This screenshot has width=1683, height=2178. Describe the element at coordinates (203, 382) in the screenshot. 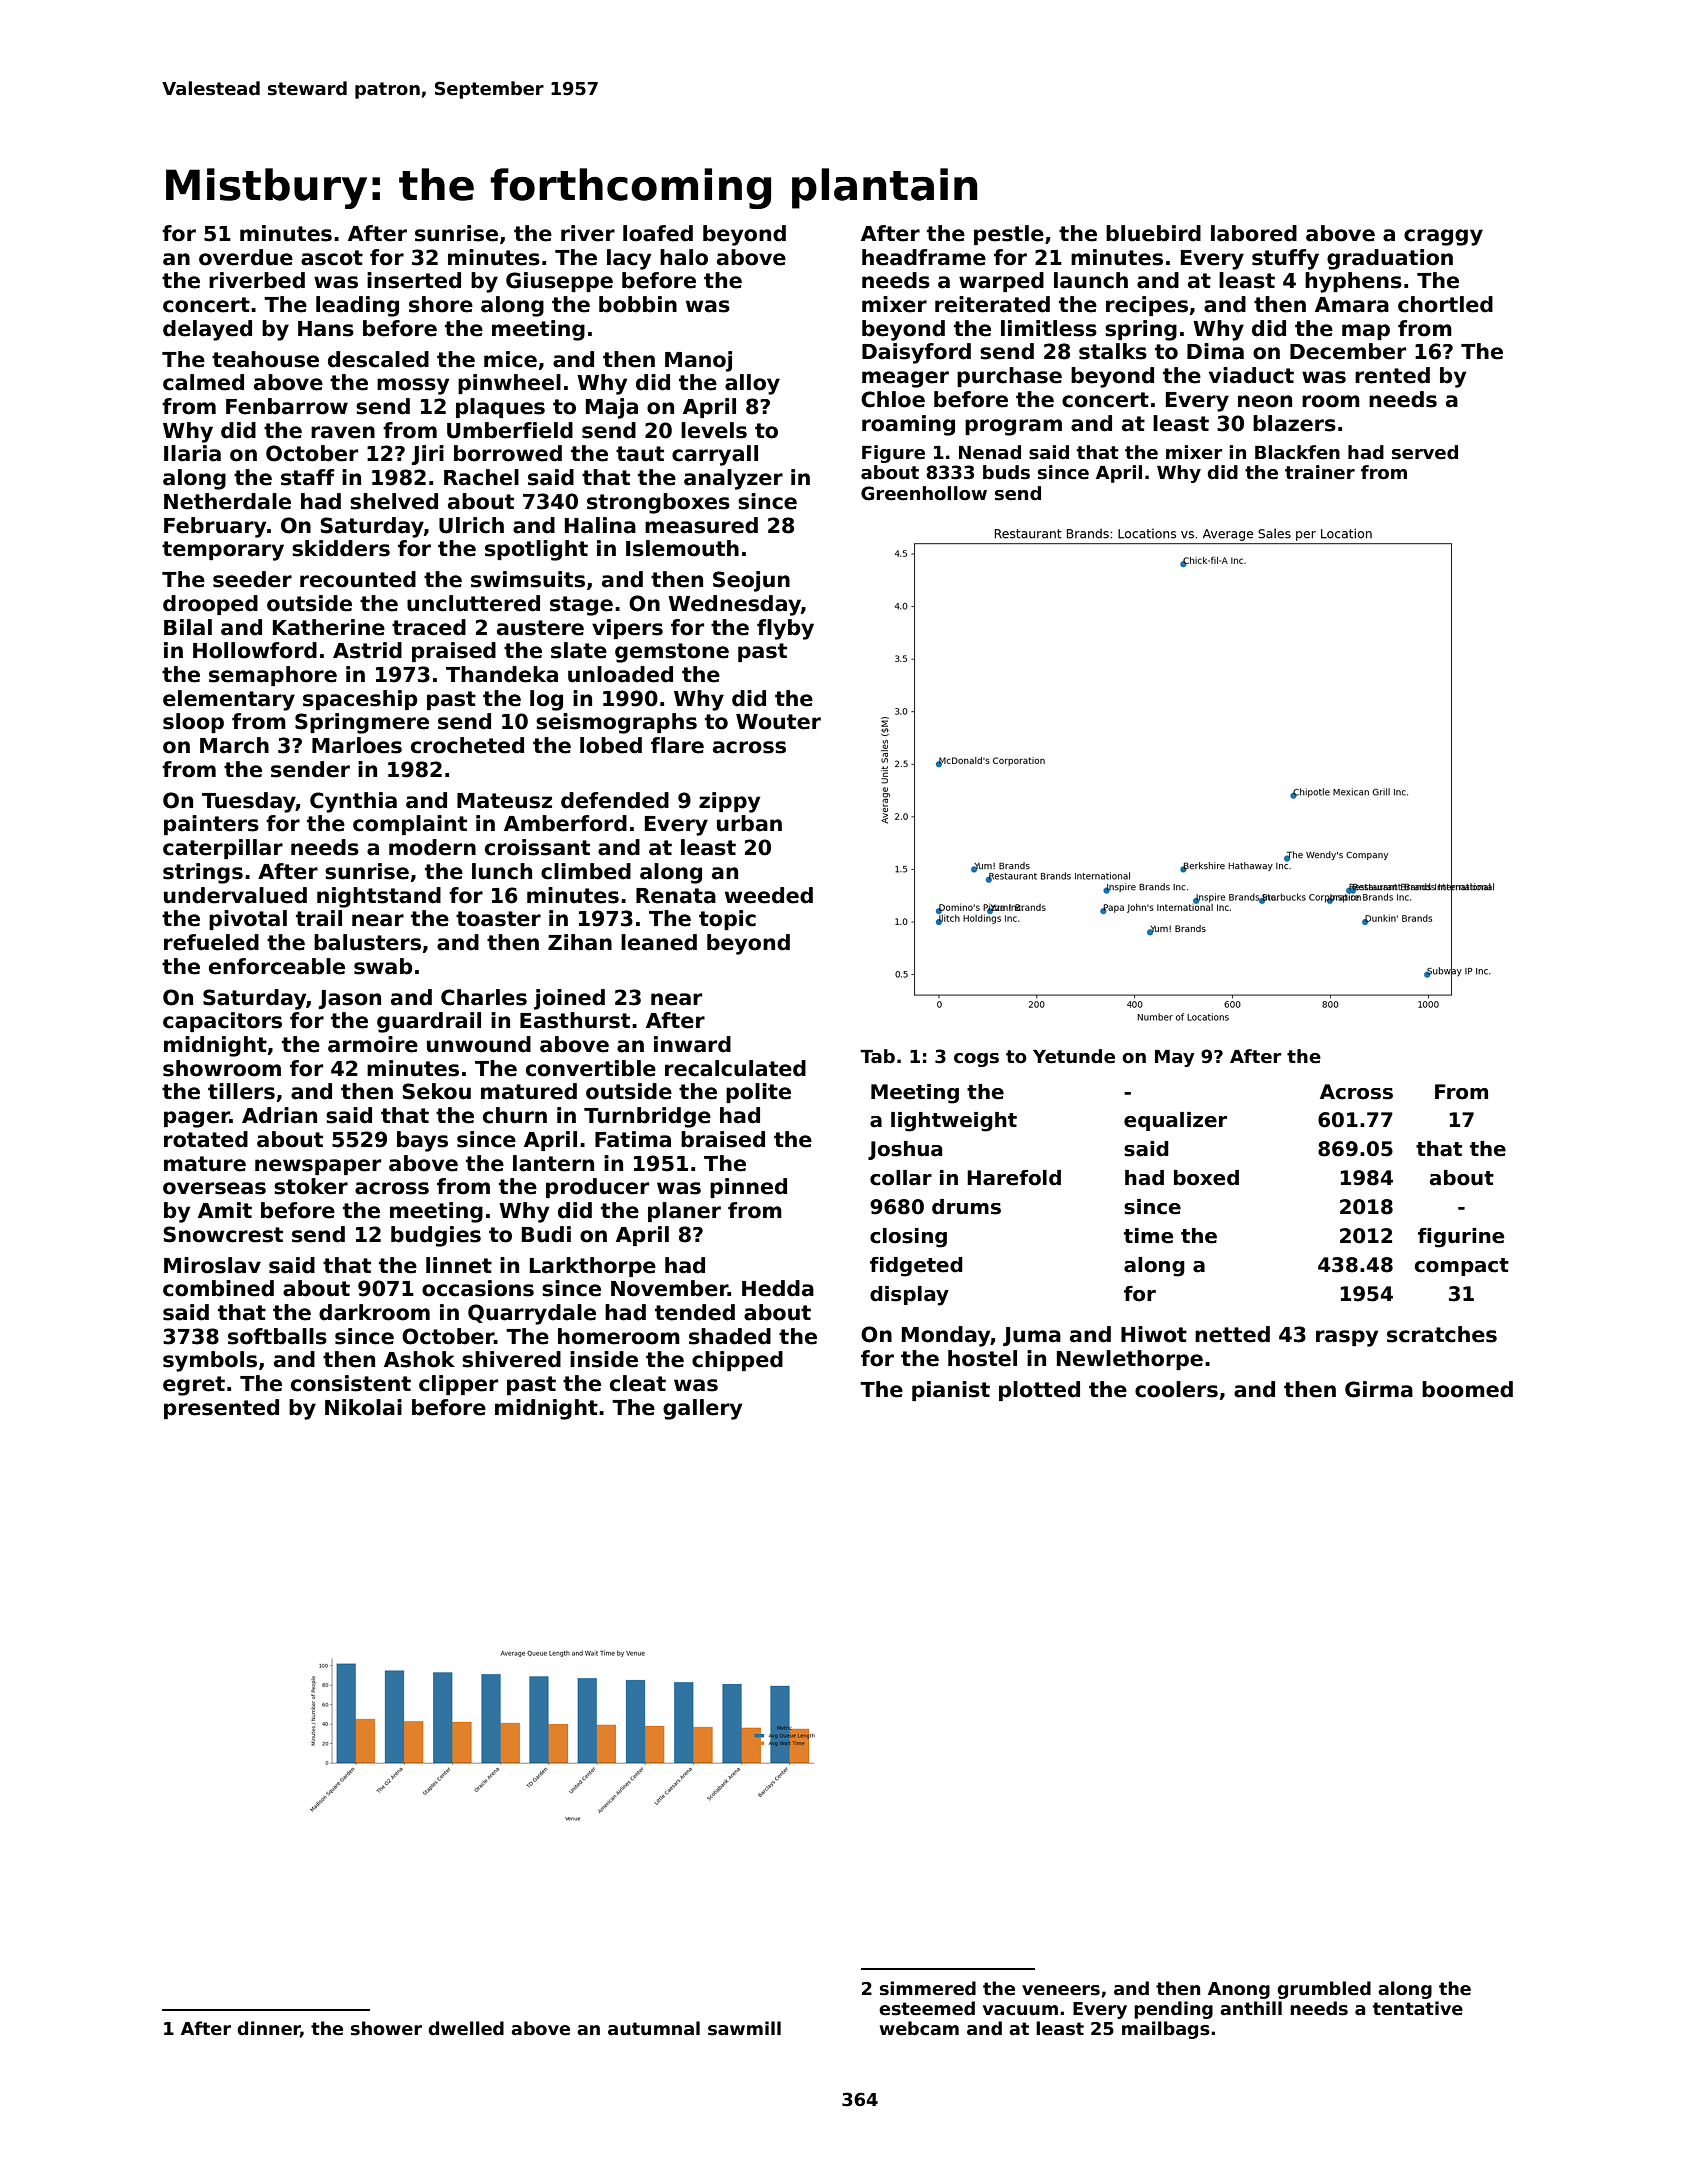

I see `calmed` at that location.
